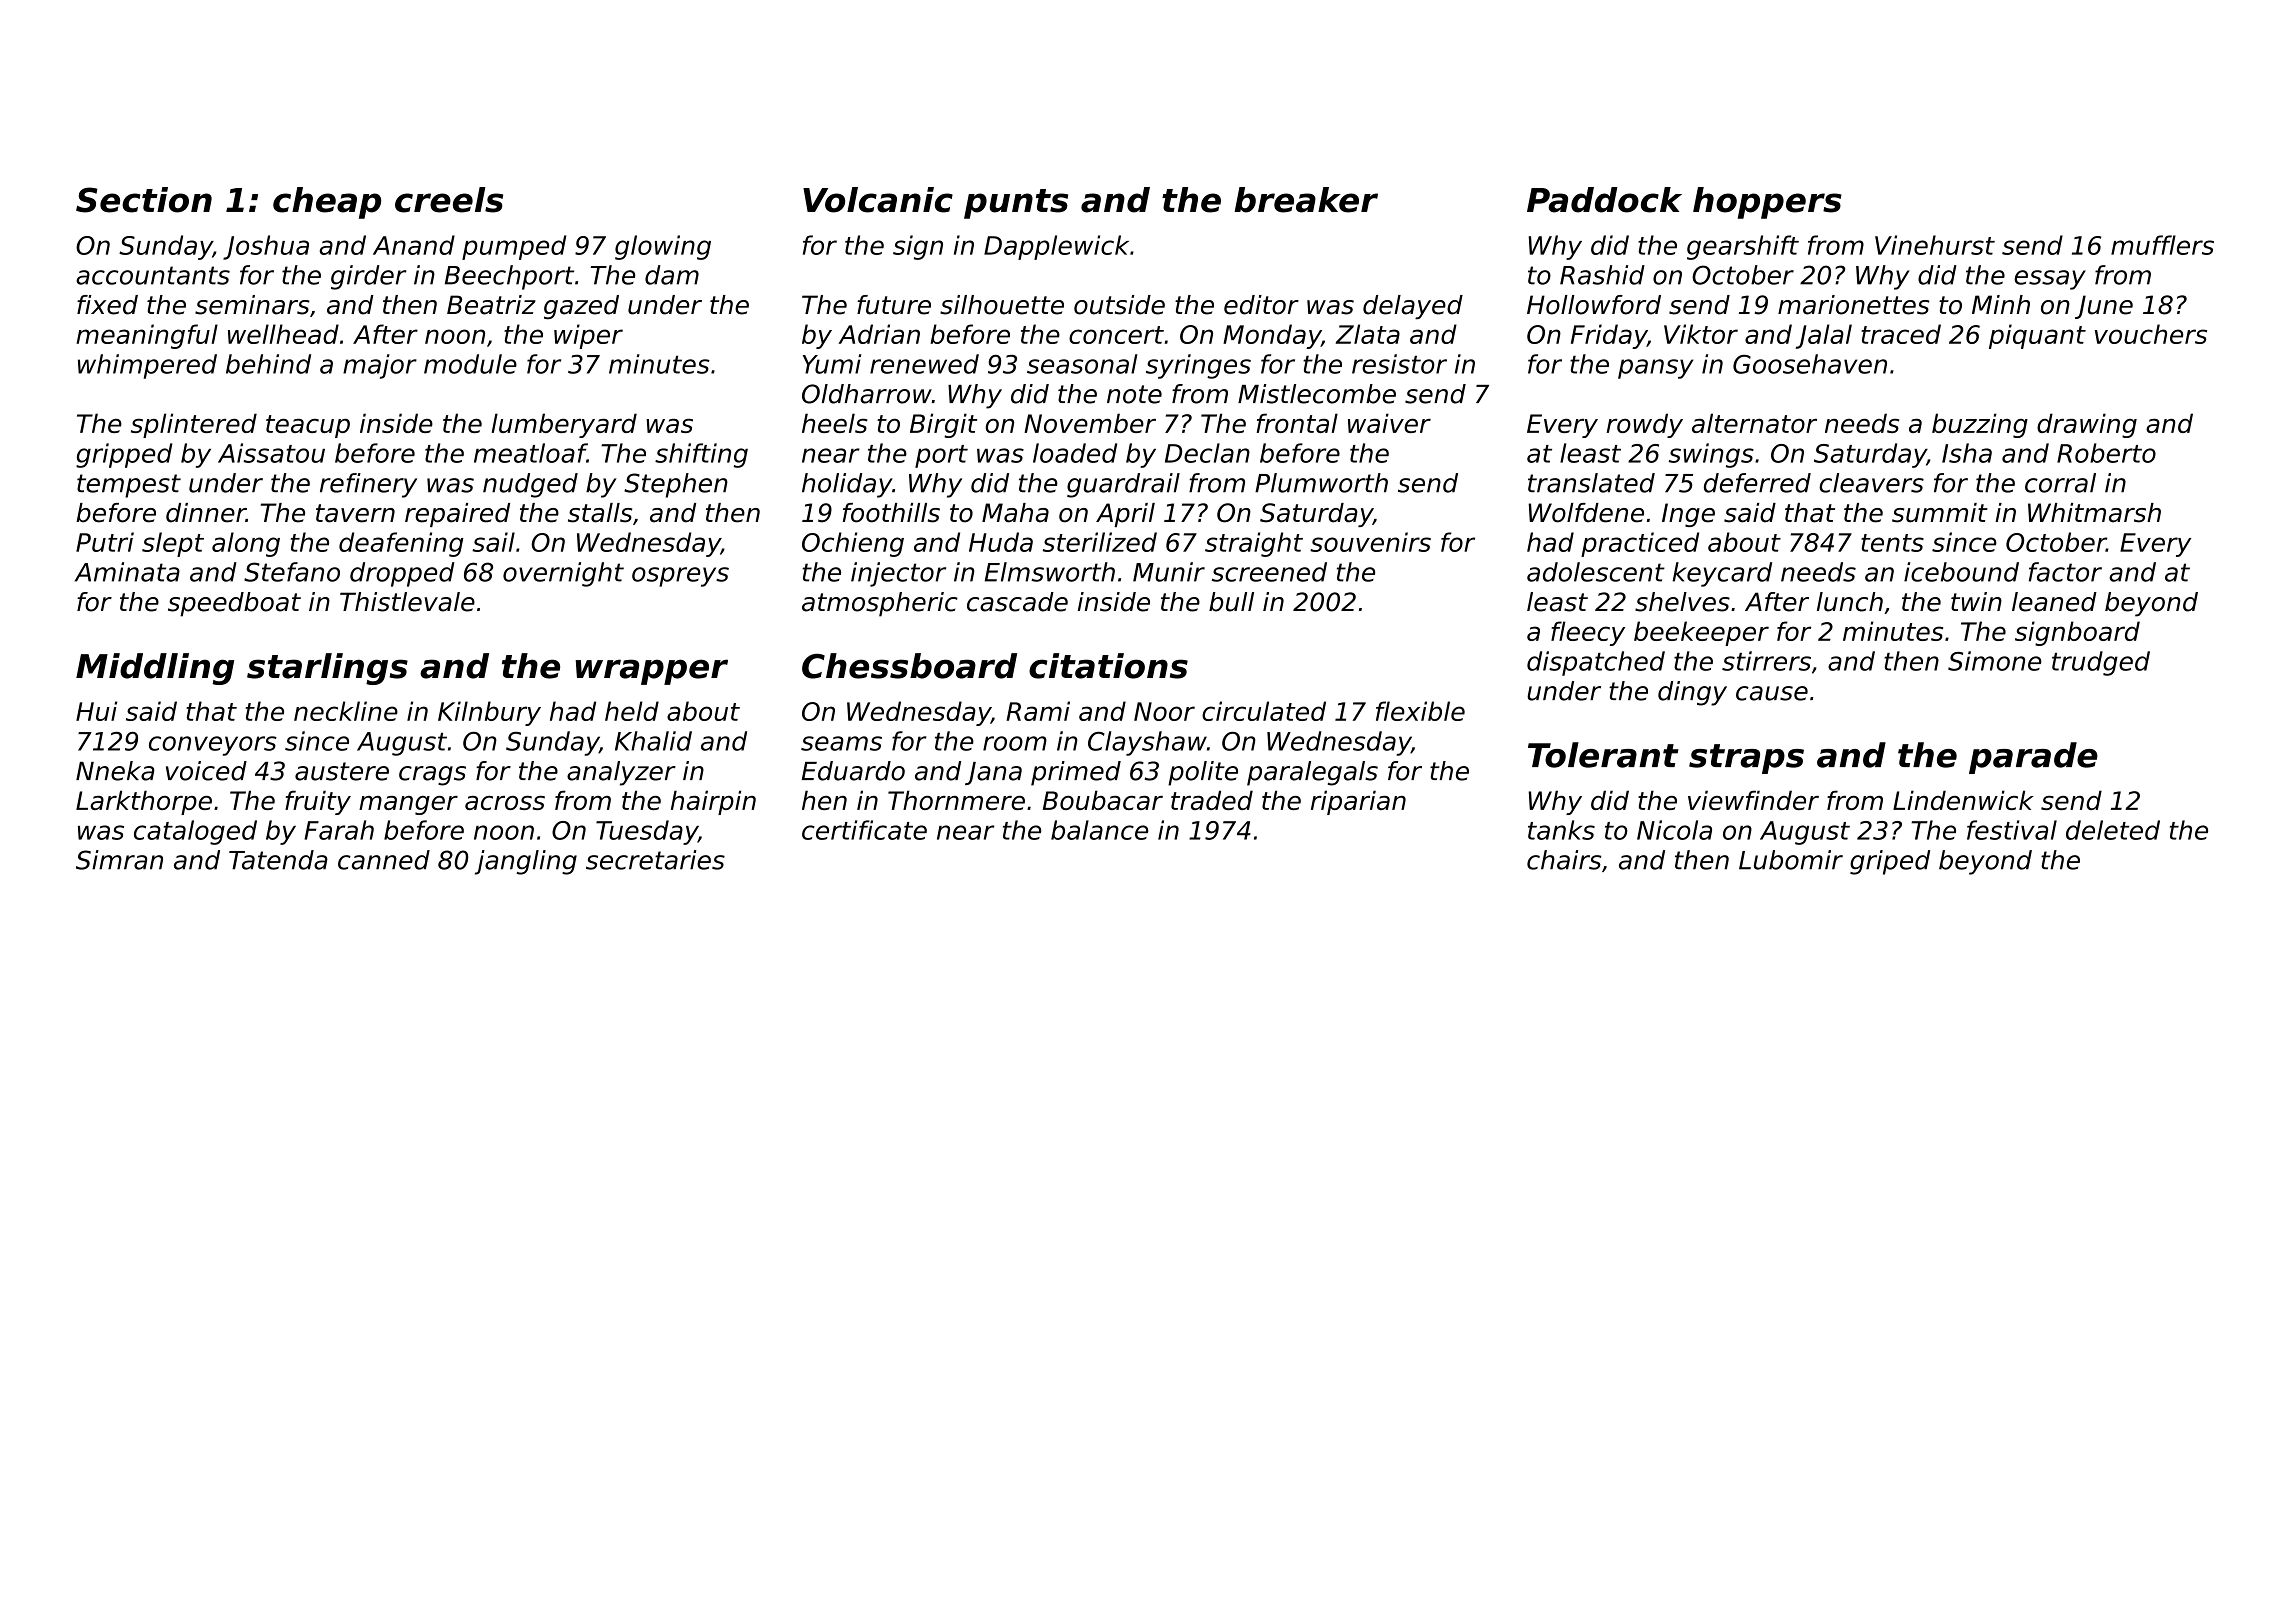 The image size is (2292, 1620). What do you see at coordinates (1963, 800) in the page?
I see `Lindenwick` at bounding box center [1963, 800].
